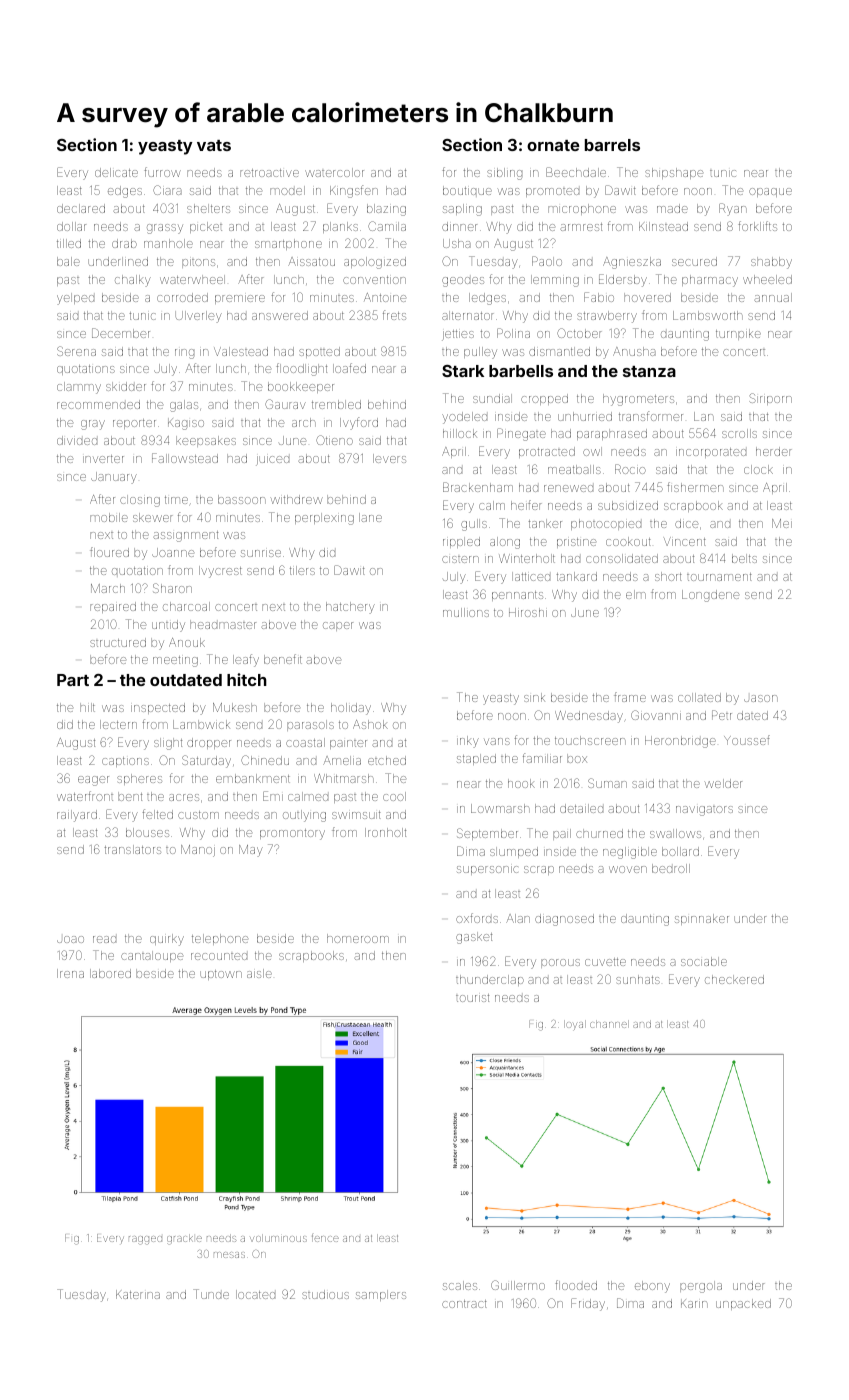  Describe the element at coordinates (609, 1024) in the screenshot. I see `channel` at that location.
